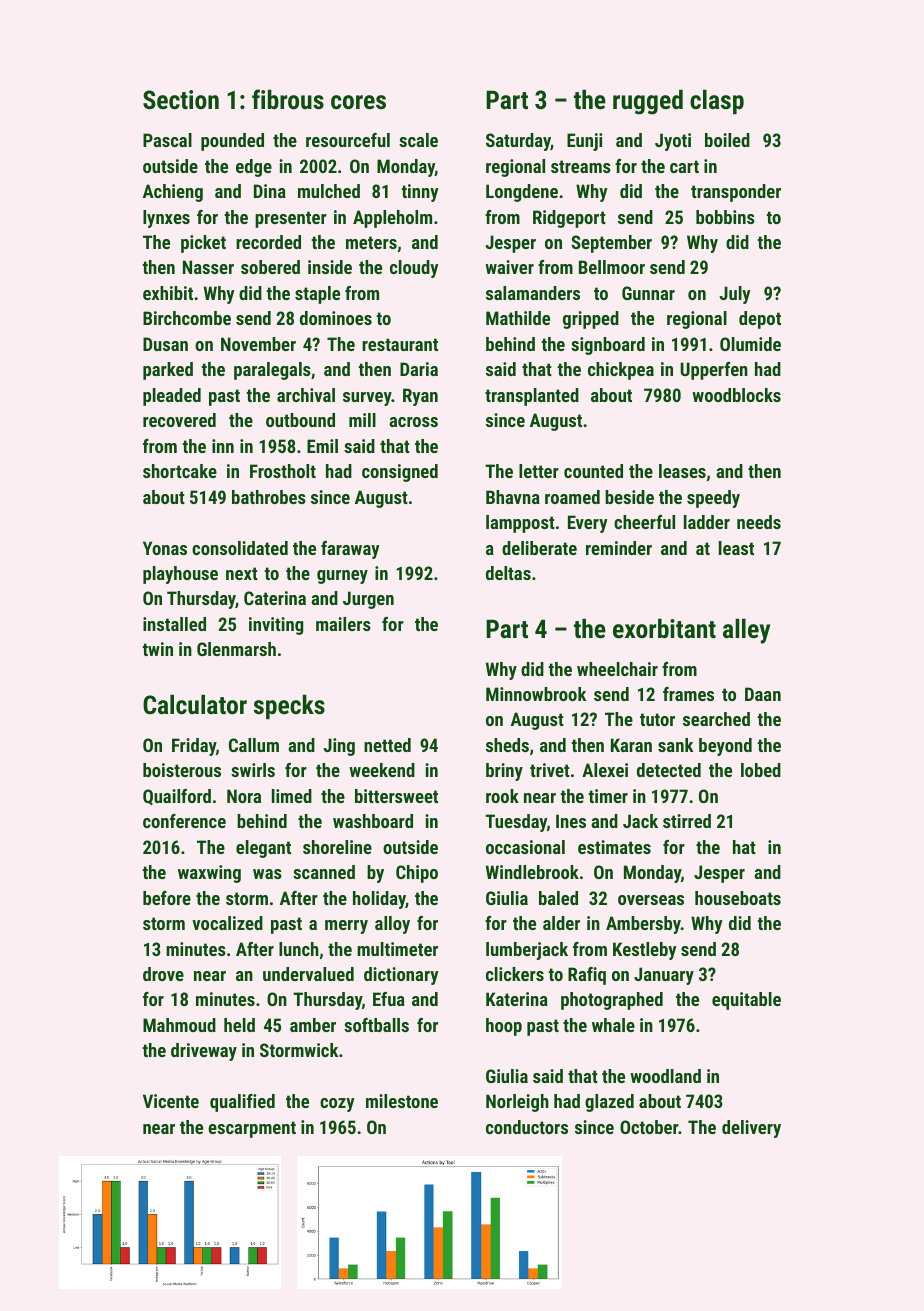  What do you see at coordinates (180, 575) in the screenshot?
I see `playhouse` at bounding box center [180, 575].
